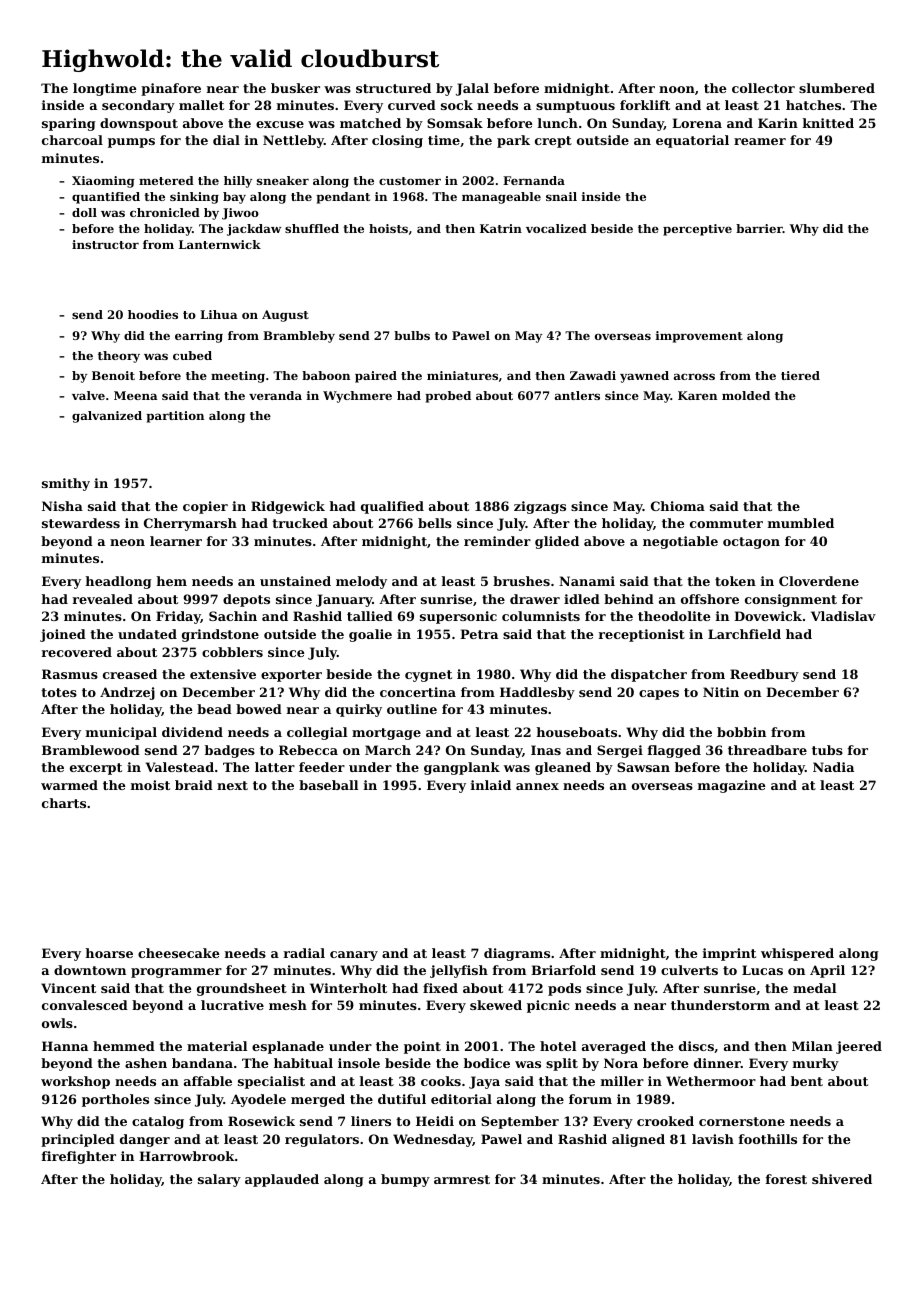  I want to click on reamer, so click(760, 141).
